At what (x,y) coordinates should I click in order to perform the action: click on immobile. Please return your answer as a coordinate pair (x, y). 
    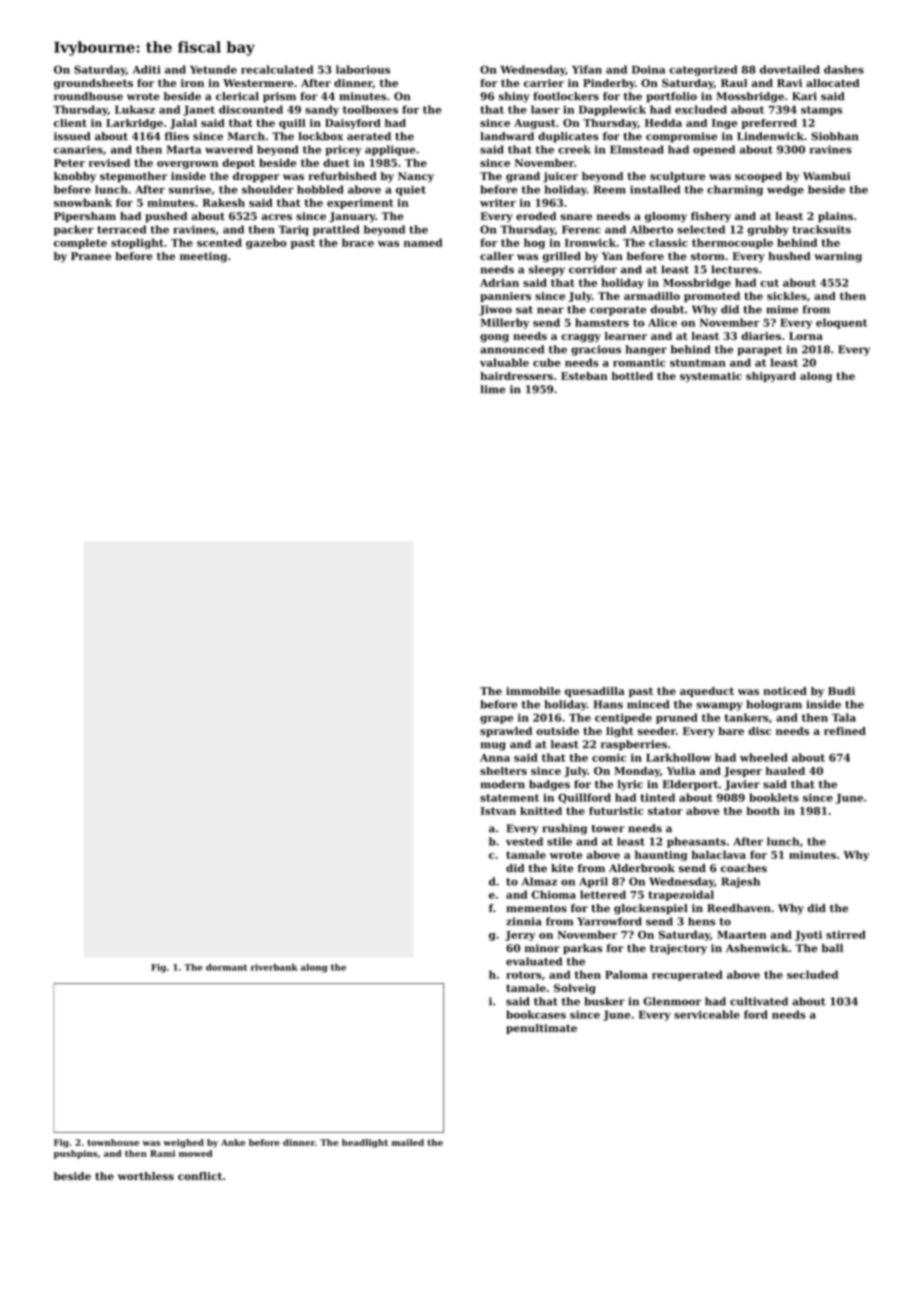
    Looking at the image, I should click on (533, 691).
